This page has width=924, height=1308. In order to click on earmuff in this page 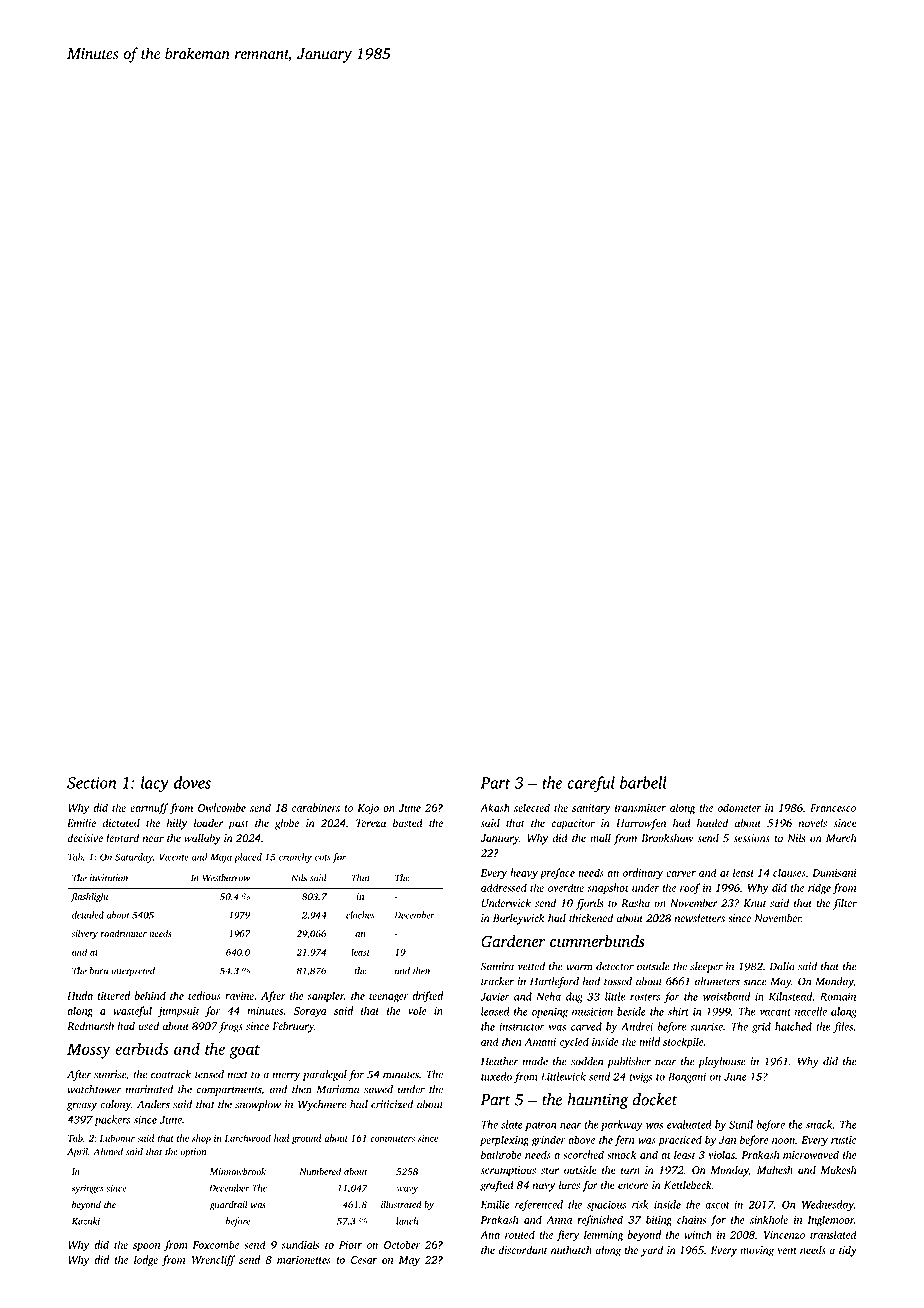, I will do `click(149, 809)`.
